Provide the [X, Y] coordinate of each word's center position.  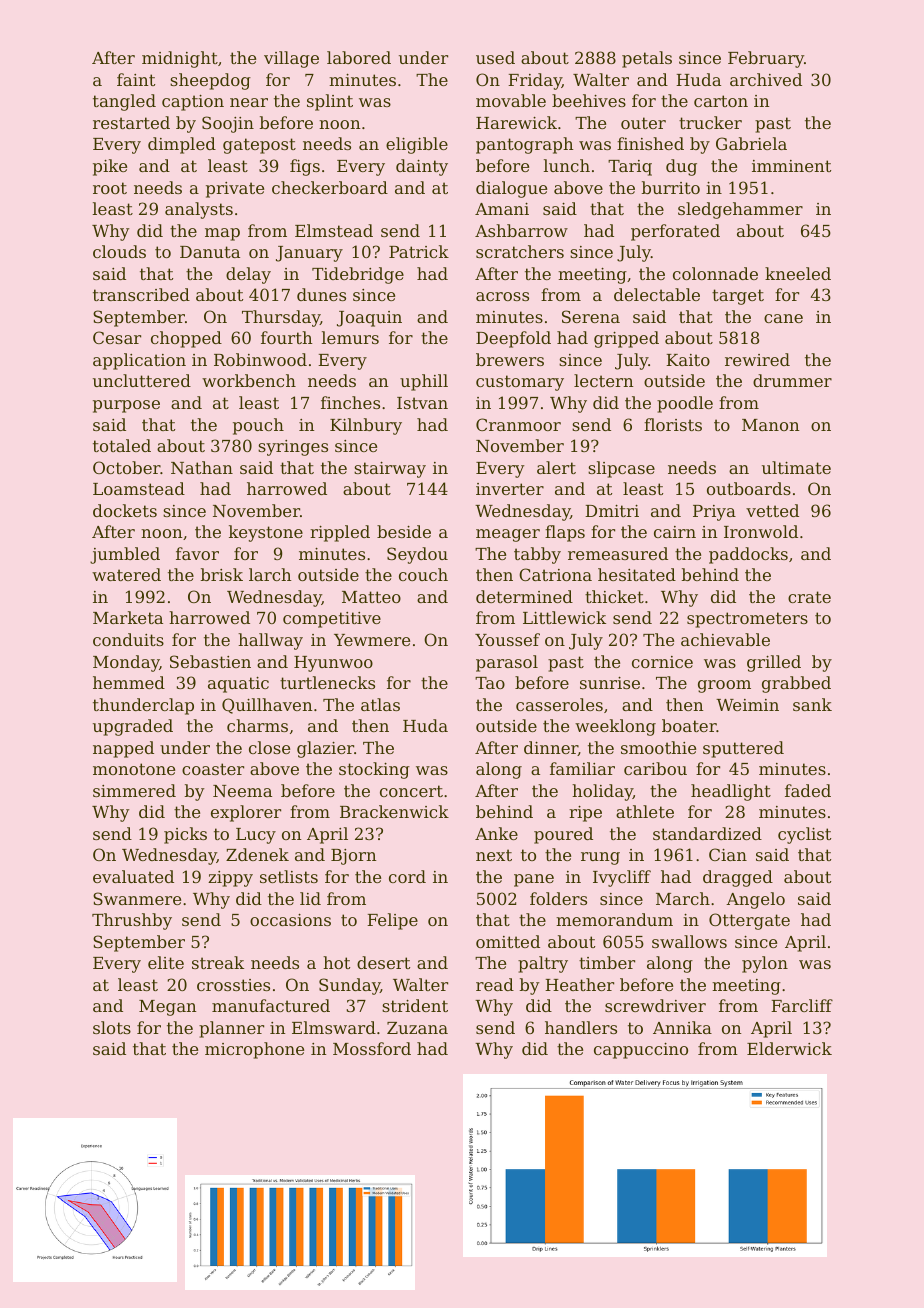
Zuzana [417, 1028]
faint [136, 79]
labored [359, 57]
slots [112, 1027]
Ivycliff [622, 878]
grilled [774, 663]
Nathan [202, 467]
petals [647, 59]
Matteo [371, 597]
